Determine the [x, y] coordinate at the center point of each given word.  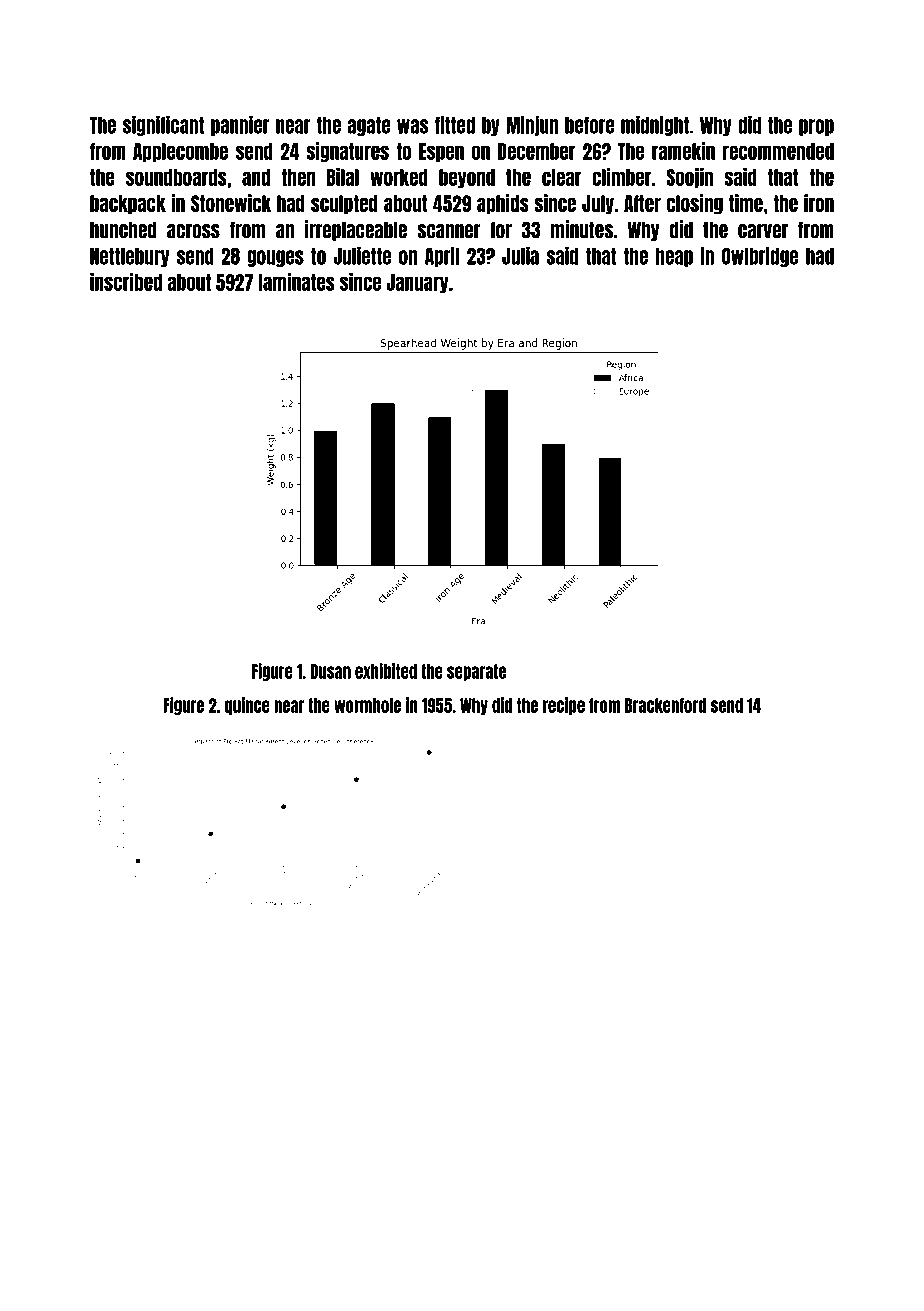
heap [674, 257]
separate [476, 672]
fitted [455, 124]
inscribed [126, 282]
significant [163, 125]
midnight [655, 125]
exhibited [386, 671]
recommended [778, 151]
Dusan [330, 671]
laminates [297, 282]
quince [247, 706]
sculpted [344, 205]
